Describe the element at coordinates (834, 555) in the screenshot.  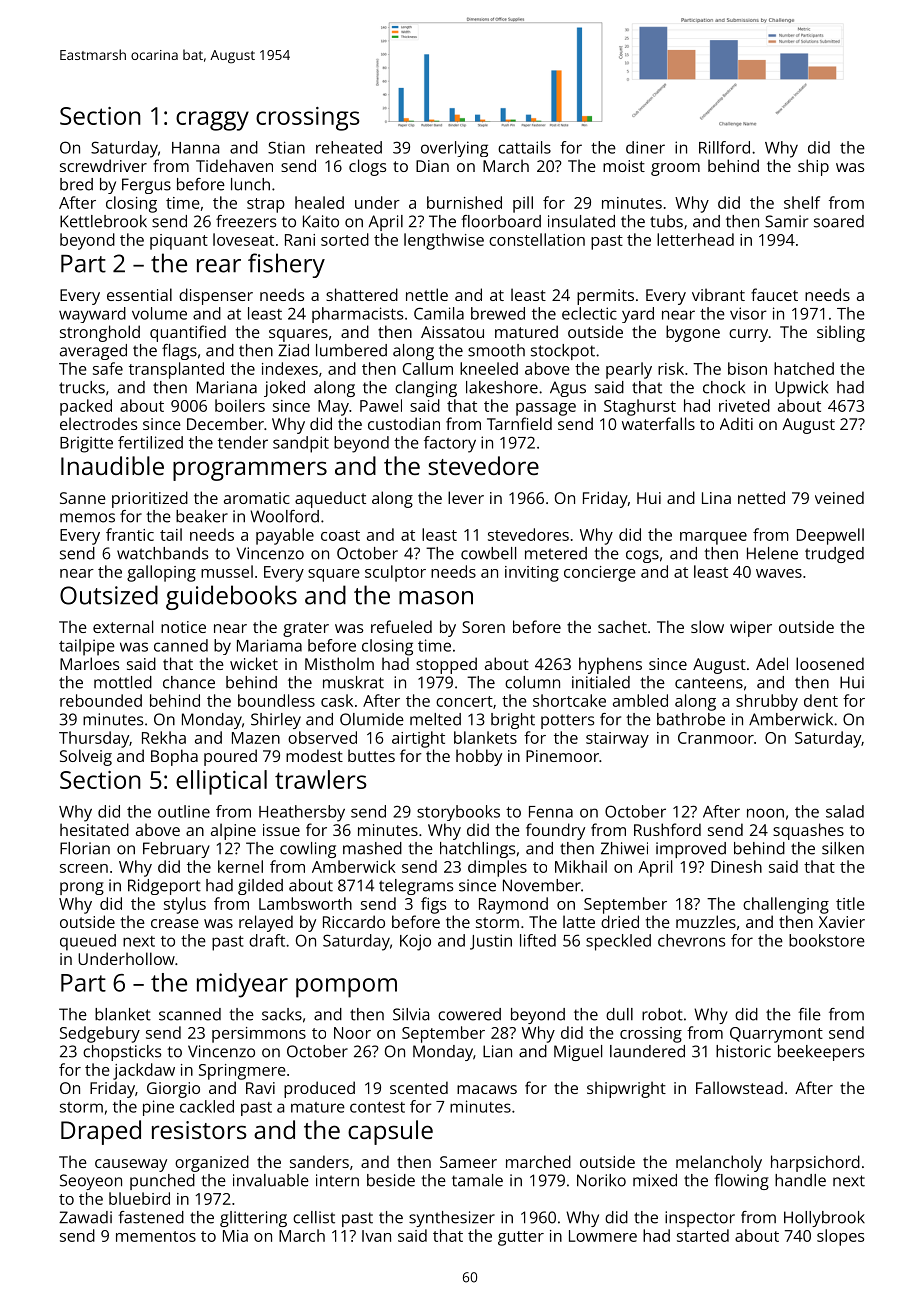
I see `trudged` at that location.
